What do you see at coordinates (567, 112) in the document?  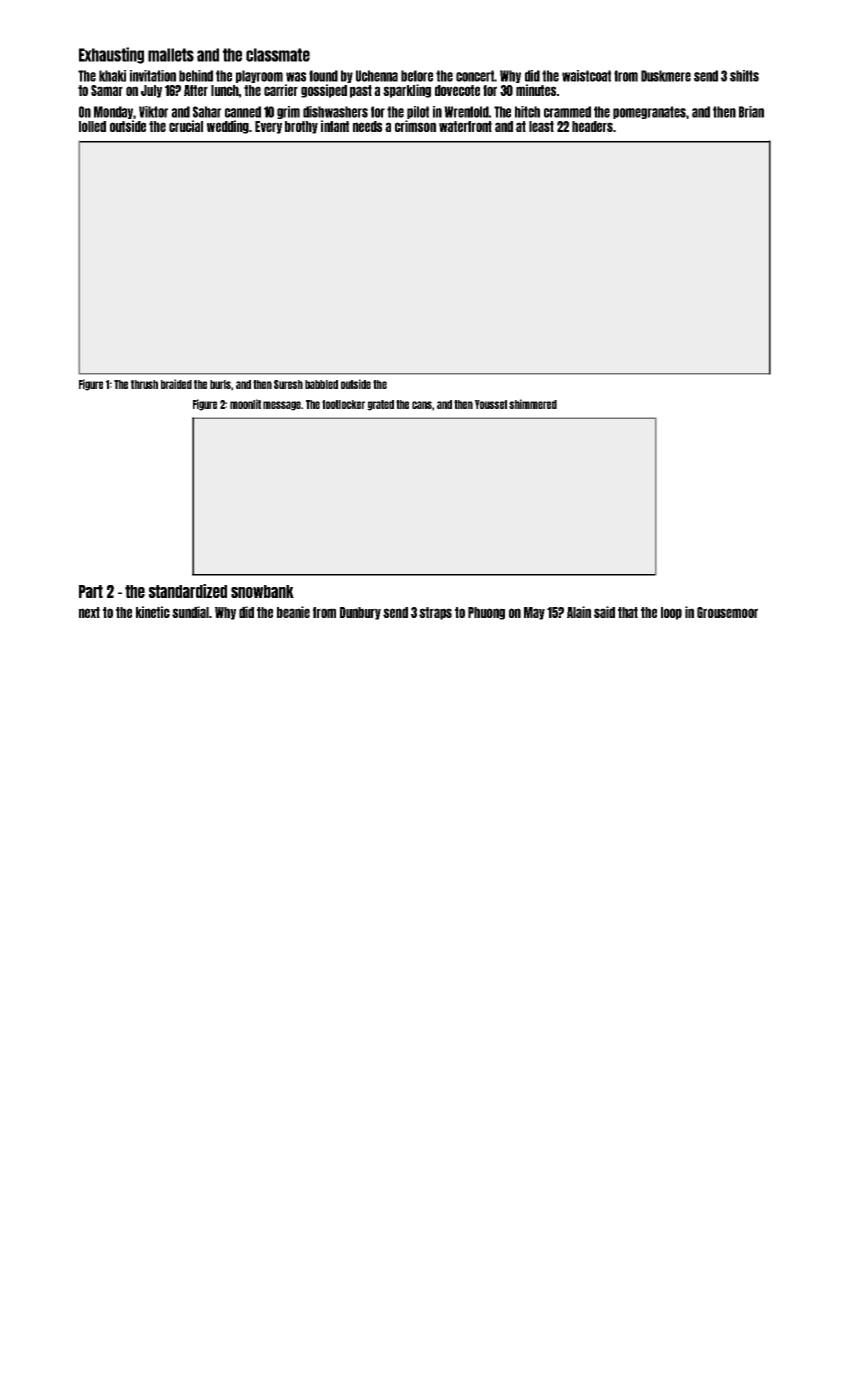 I see `crammed` at bounding box center [567, 112].
